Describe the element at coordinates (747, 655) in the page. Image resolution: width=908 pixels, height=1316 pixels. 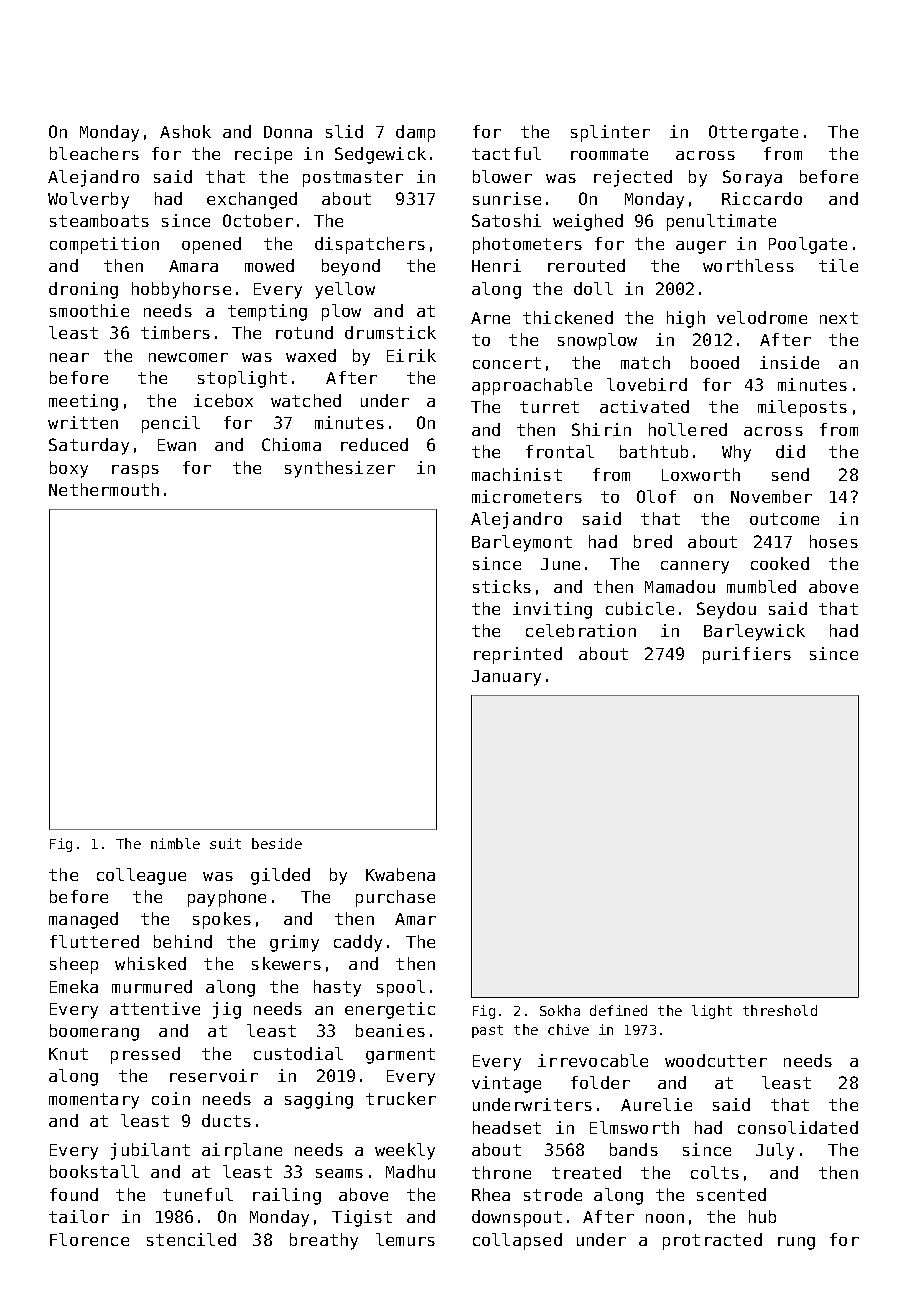
I see `purifiers` at that location.
